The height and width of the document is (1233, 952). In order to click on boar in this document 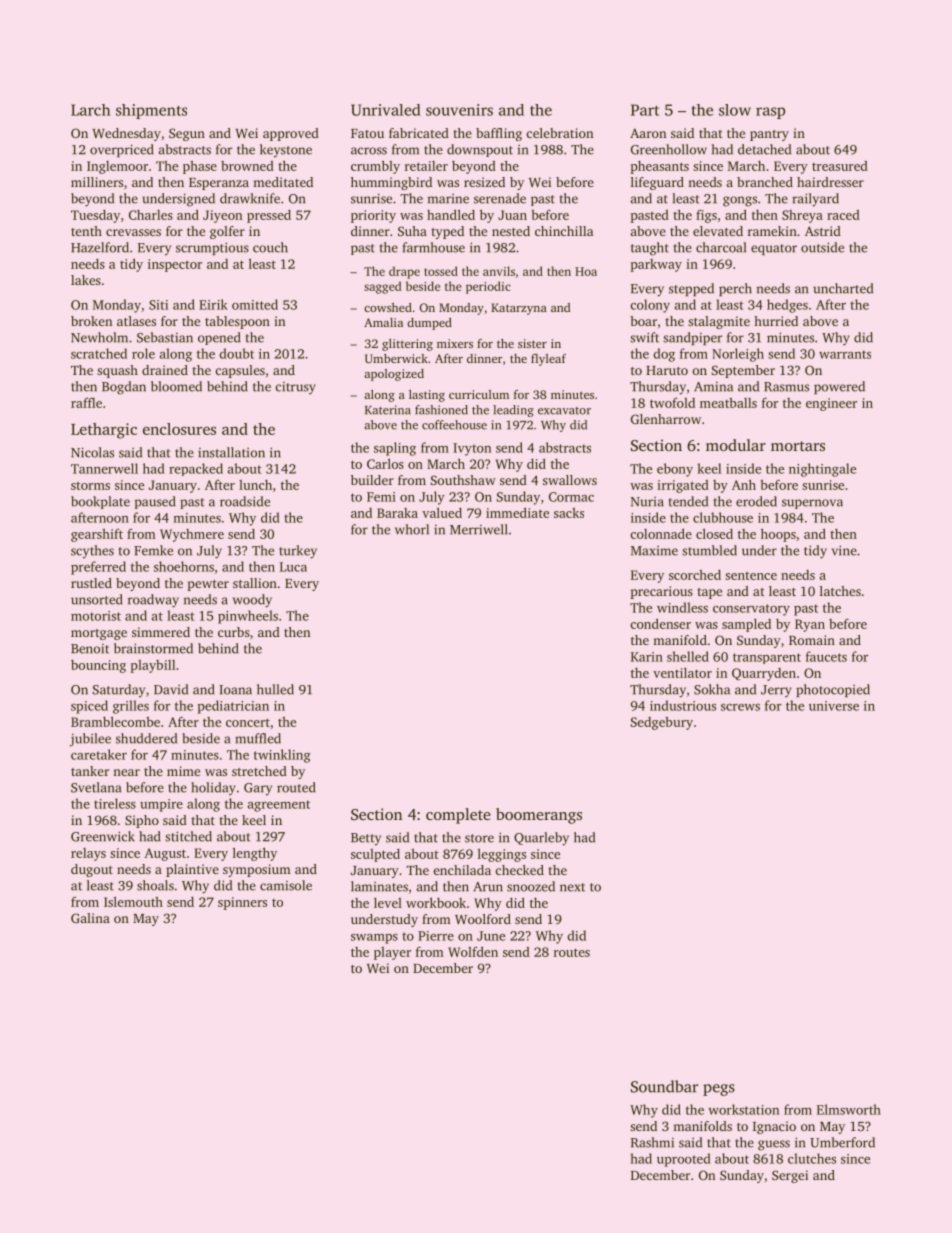, I will do `click(643, 321)`.
